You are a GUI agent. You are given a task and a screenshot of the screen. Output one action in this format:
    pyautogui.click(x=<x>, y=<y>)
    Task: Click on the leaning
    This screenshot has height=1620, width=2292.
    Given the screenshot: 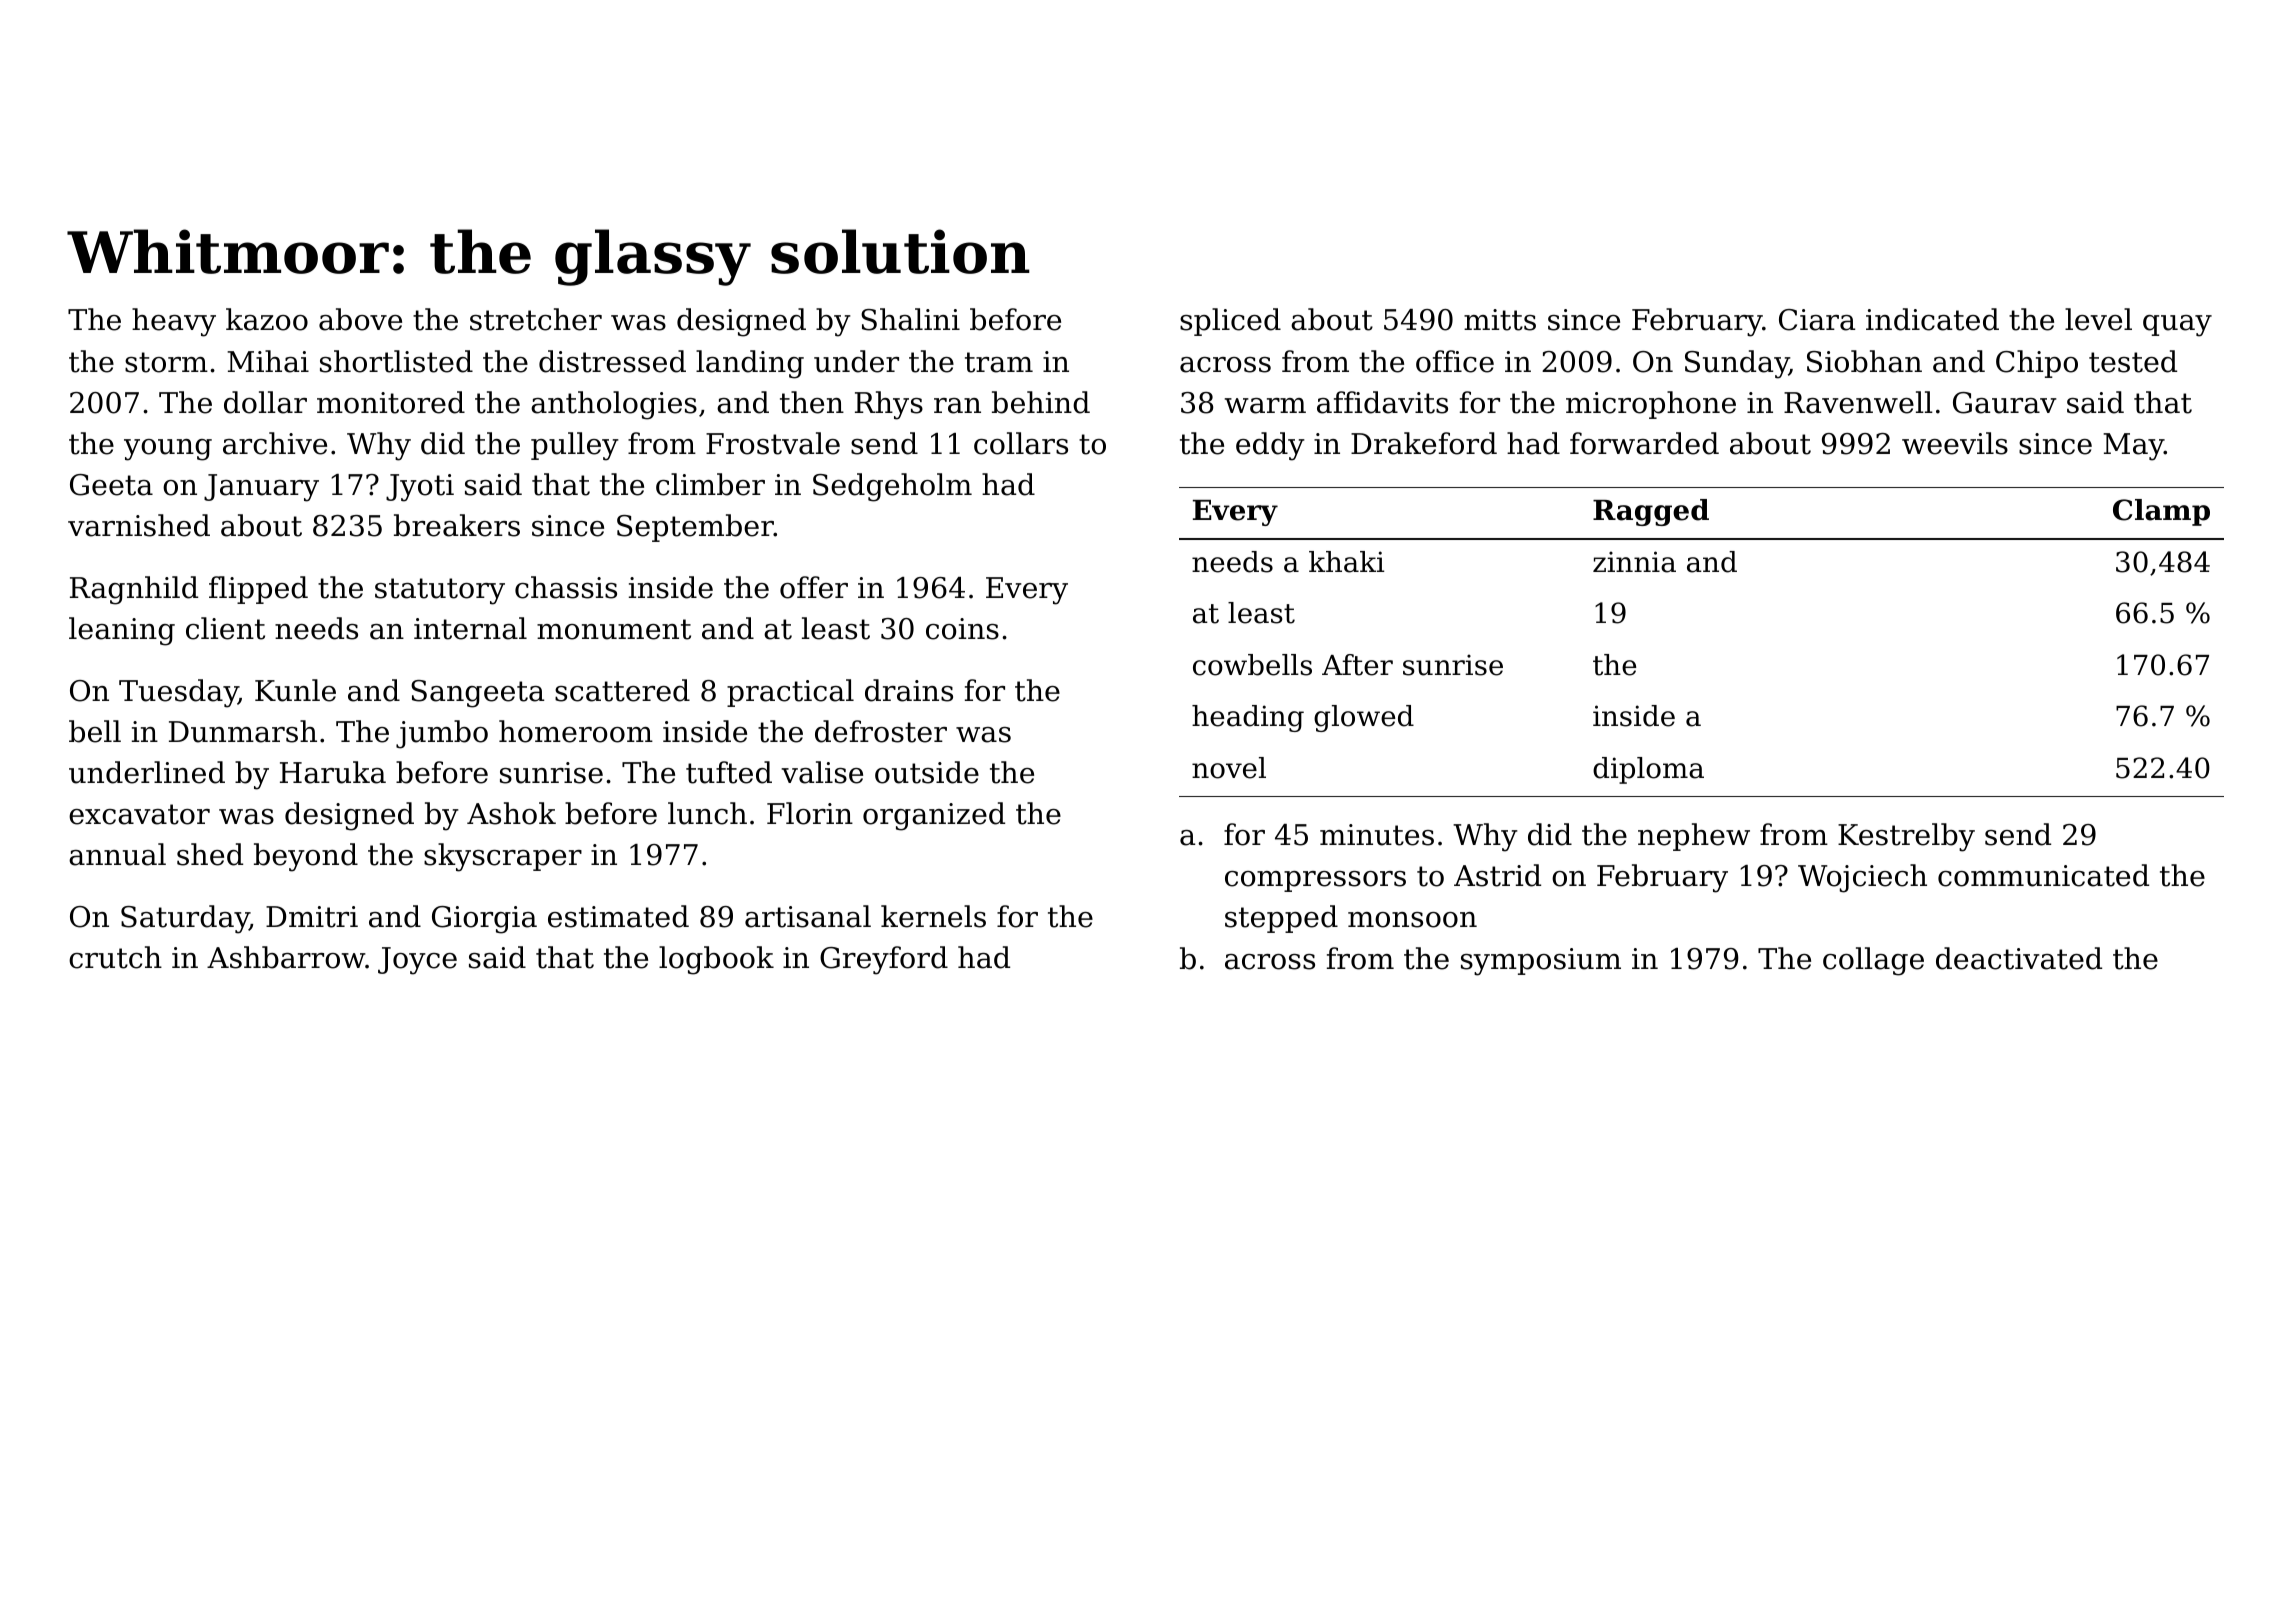 What is the action you would take?
    pyautogui.click(x=122, y=631)
